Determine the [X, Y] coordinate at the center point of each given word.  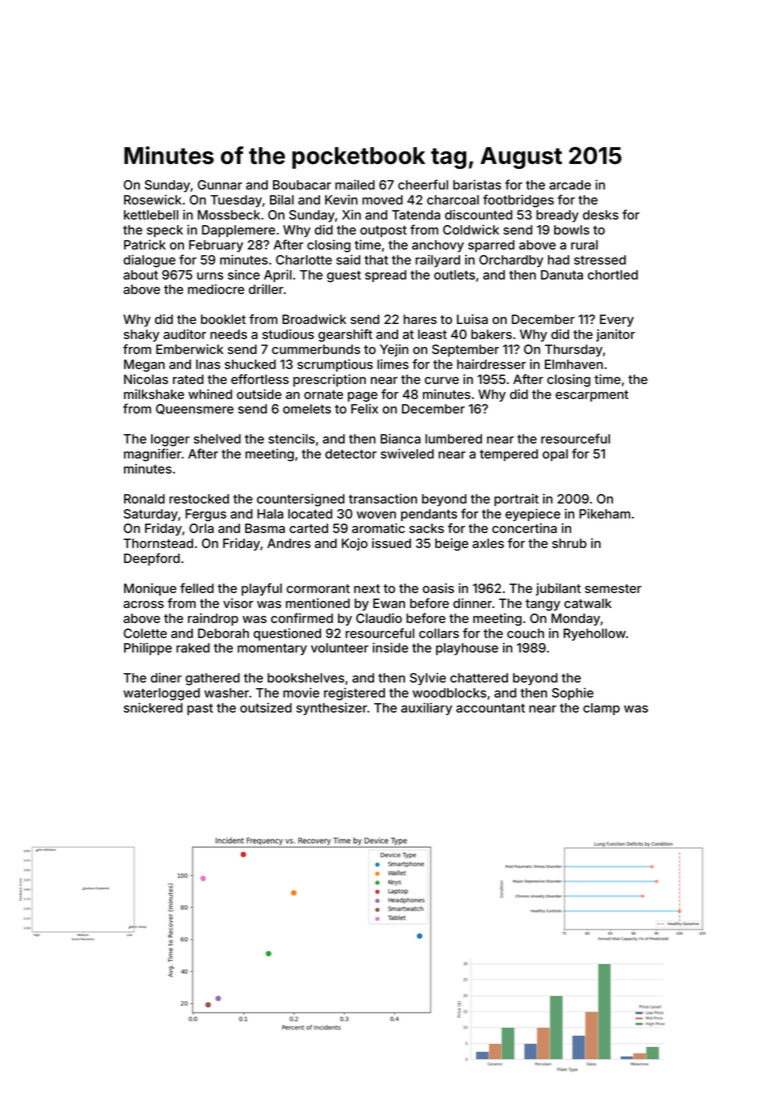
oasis [438, 588]
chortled [613, 275]
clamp [601, 709]
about [140, 275]
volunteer [340, 648]
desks [601, 215]
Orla [201, 528]
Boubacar [302, 185]
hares [420, 319]
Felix [364, 409]
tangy [542, 605]
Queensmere [195, 409]
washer [226, 693]
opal [555, 455]
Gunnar [220, 185]
